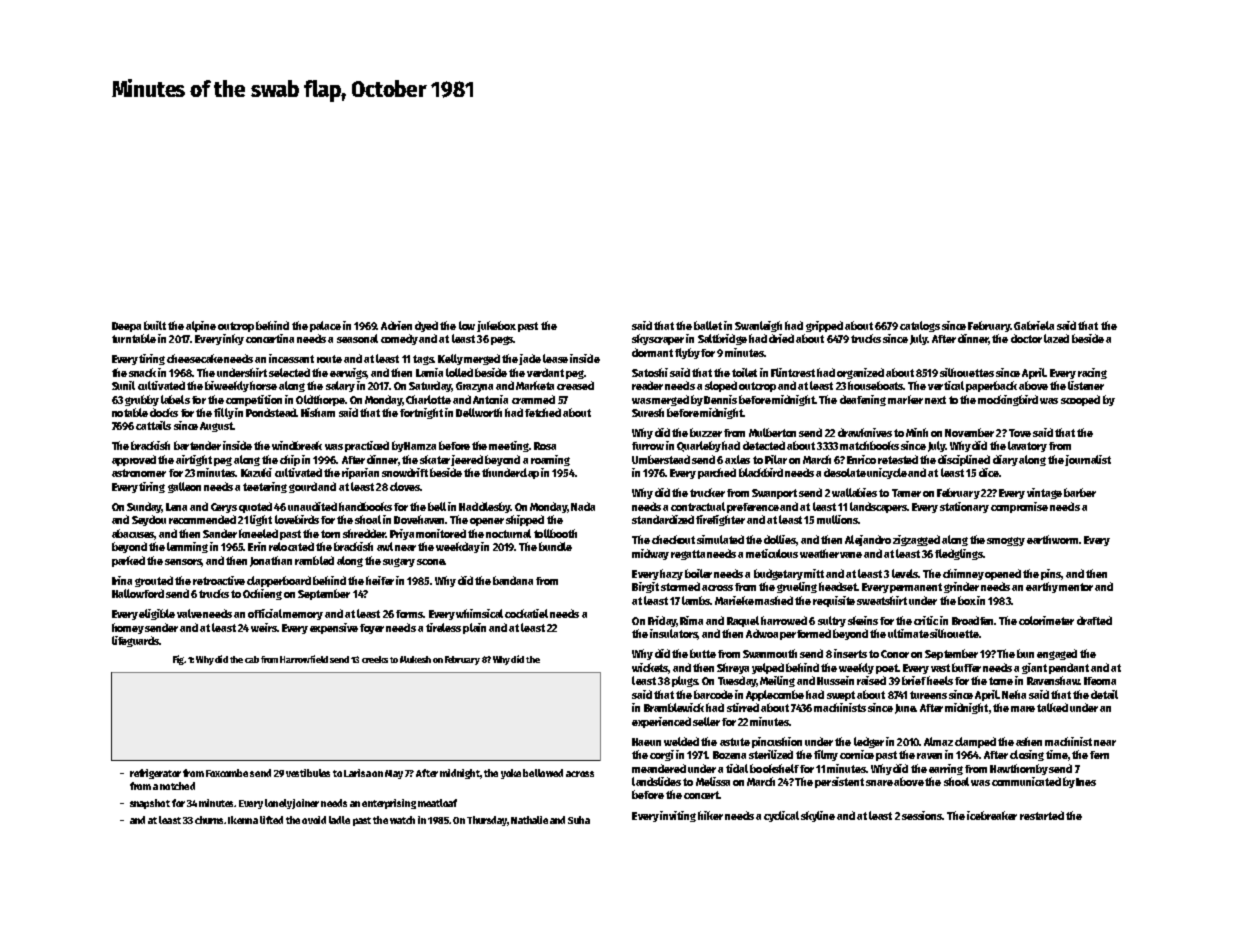 The height and width of the screenshot is (952, 1233). Describe the element at coordinates (1034, 325) in the screenshot. I see `Gabriela` at that location.
